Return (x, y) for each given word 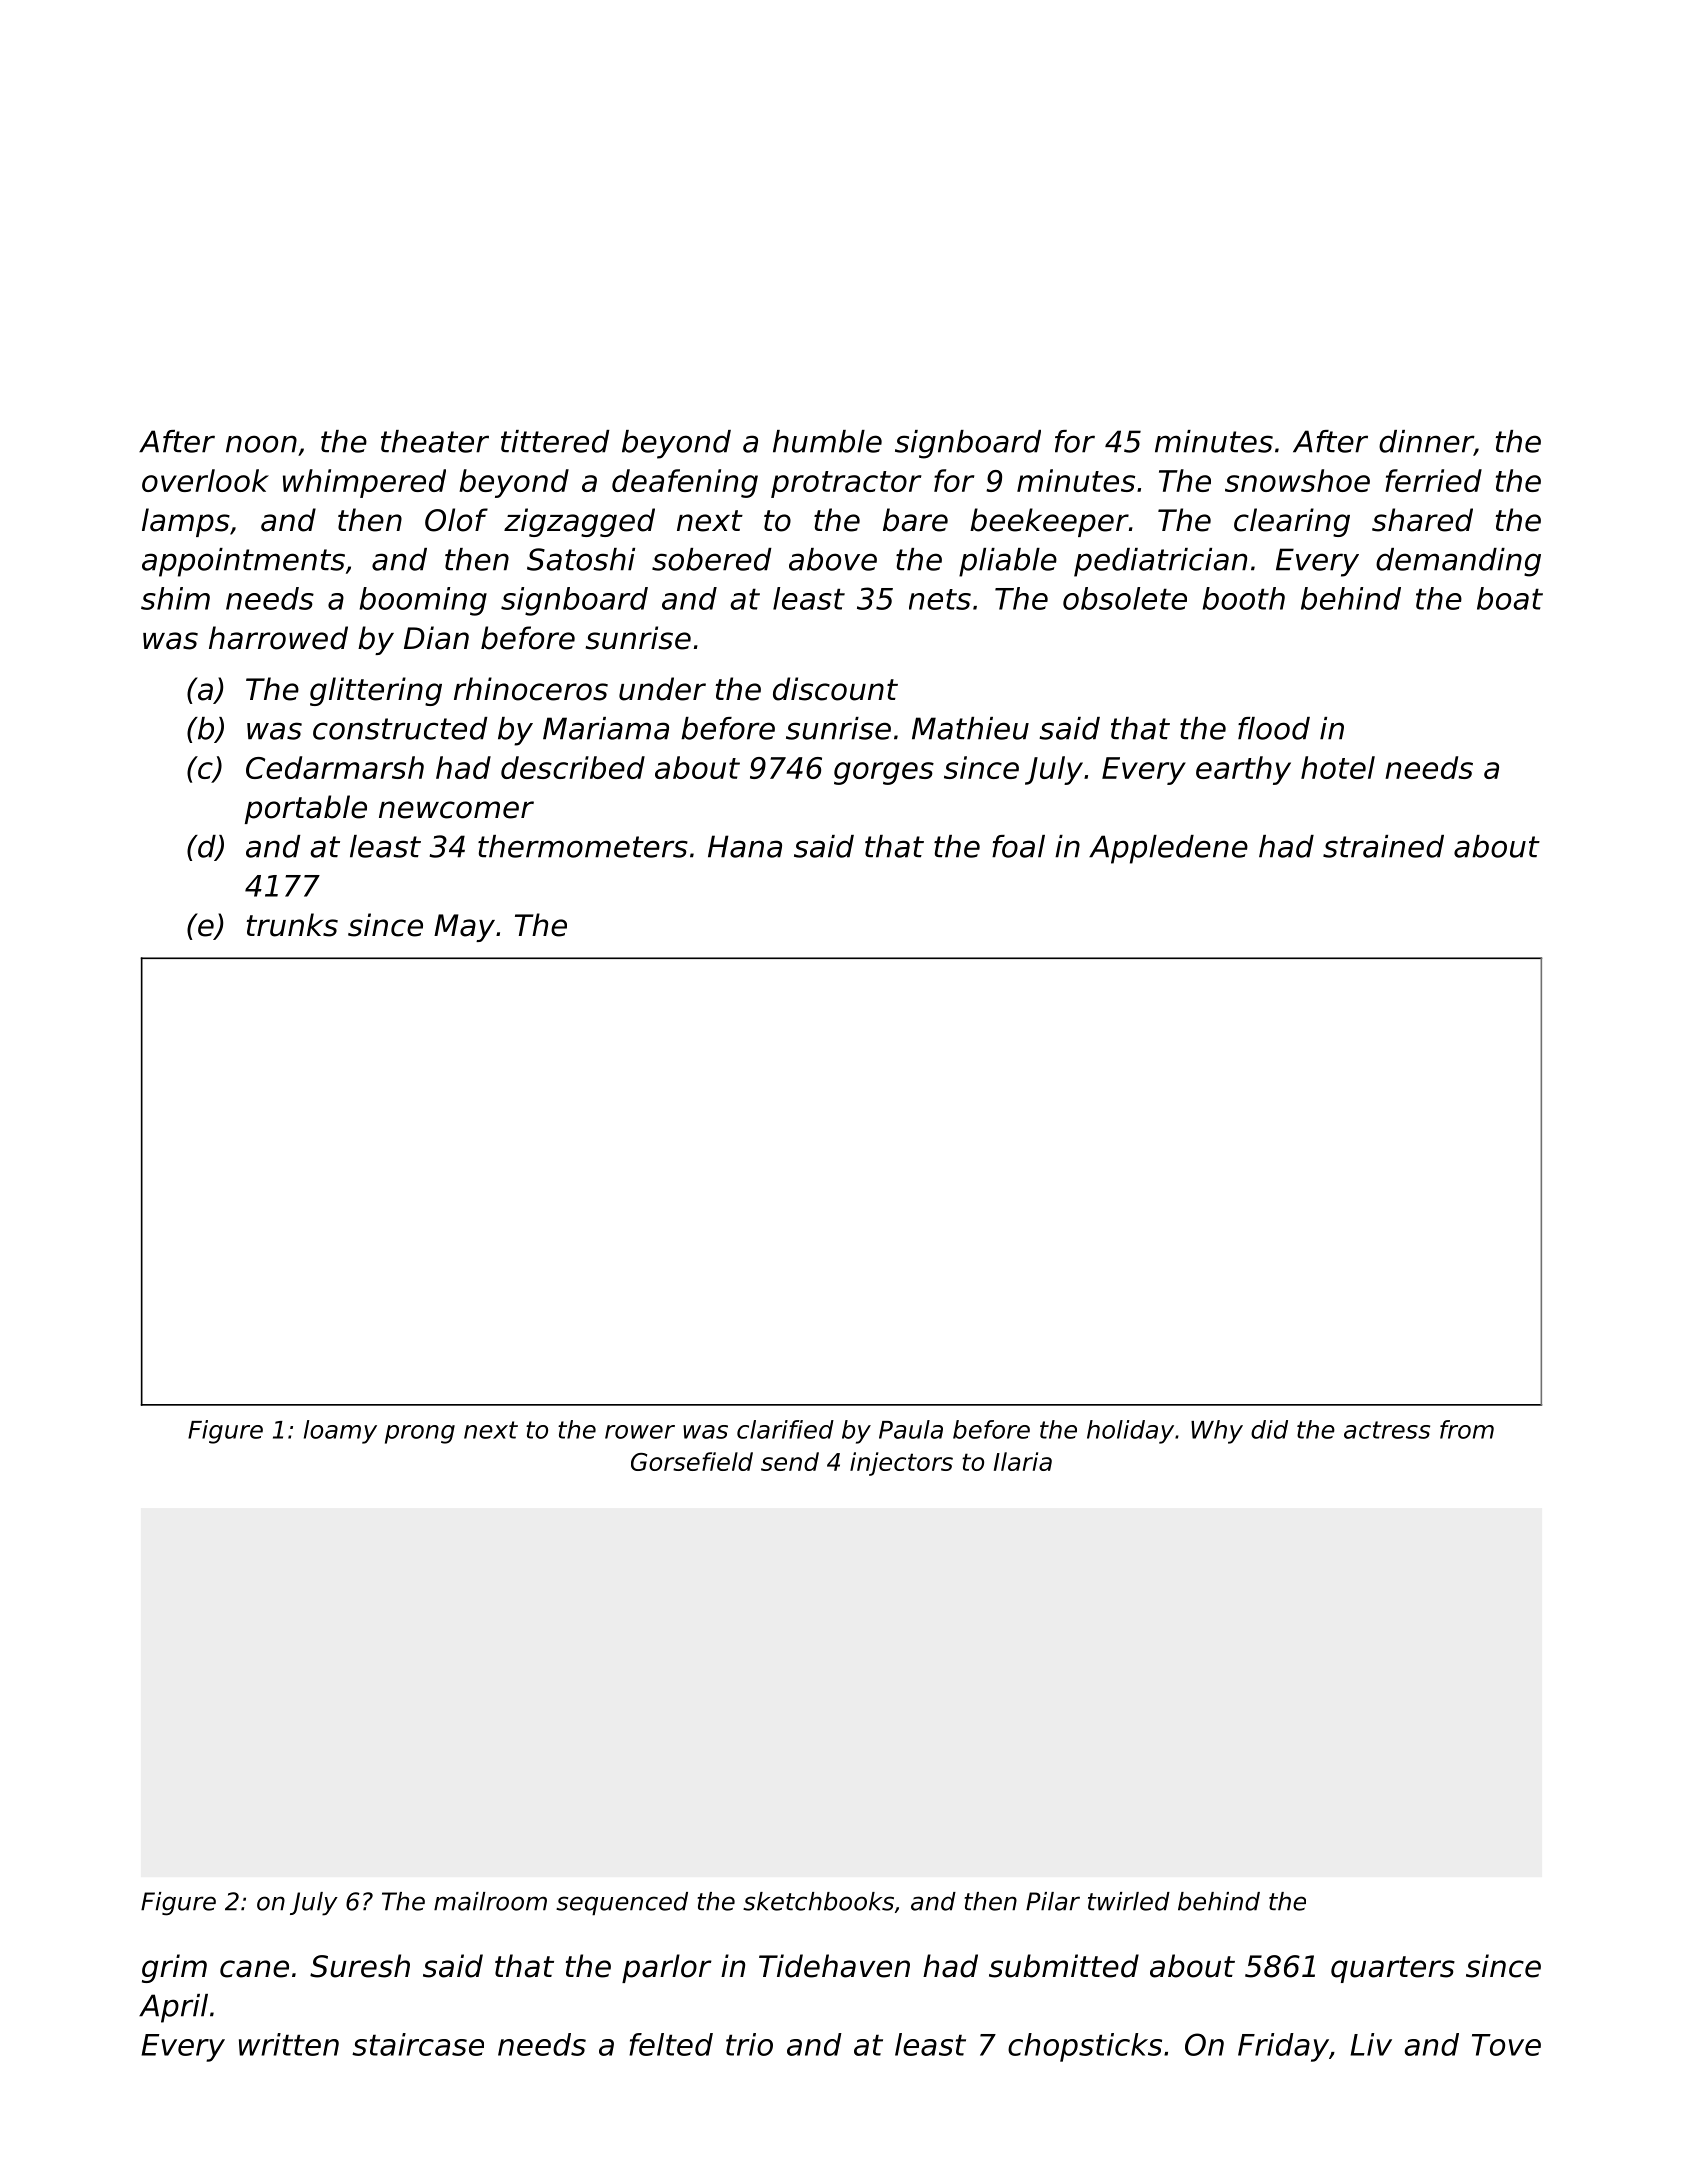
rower (640, 1432)
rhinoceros (531, 689)
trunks (292, 925)
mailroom (490, 1901)
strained (1383, 846)
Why (1217, 1432)
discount (835, 689)
